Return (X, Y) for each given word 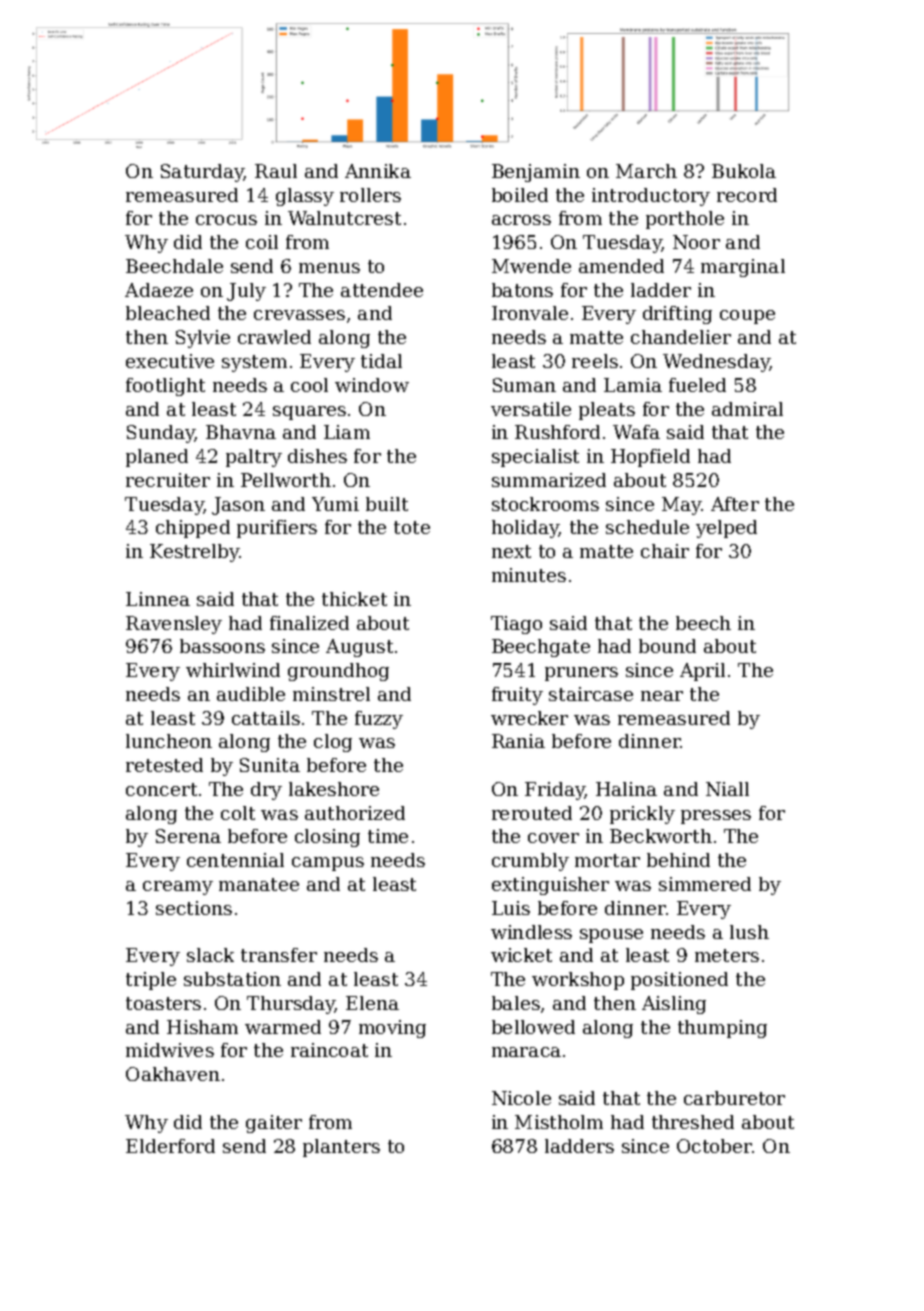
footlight (165, 387)
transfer (279, 955)
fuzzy (379, 720)
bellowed (533, 1027)
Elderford (170, 1146)
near (662, 696)
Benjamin (536, 173)
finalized (309, 623)
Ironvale (530, 313)
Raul (276, 171)
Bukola (744, 171)
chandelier (681, 337)
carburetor (734, 1098)
